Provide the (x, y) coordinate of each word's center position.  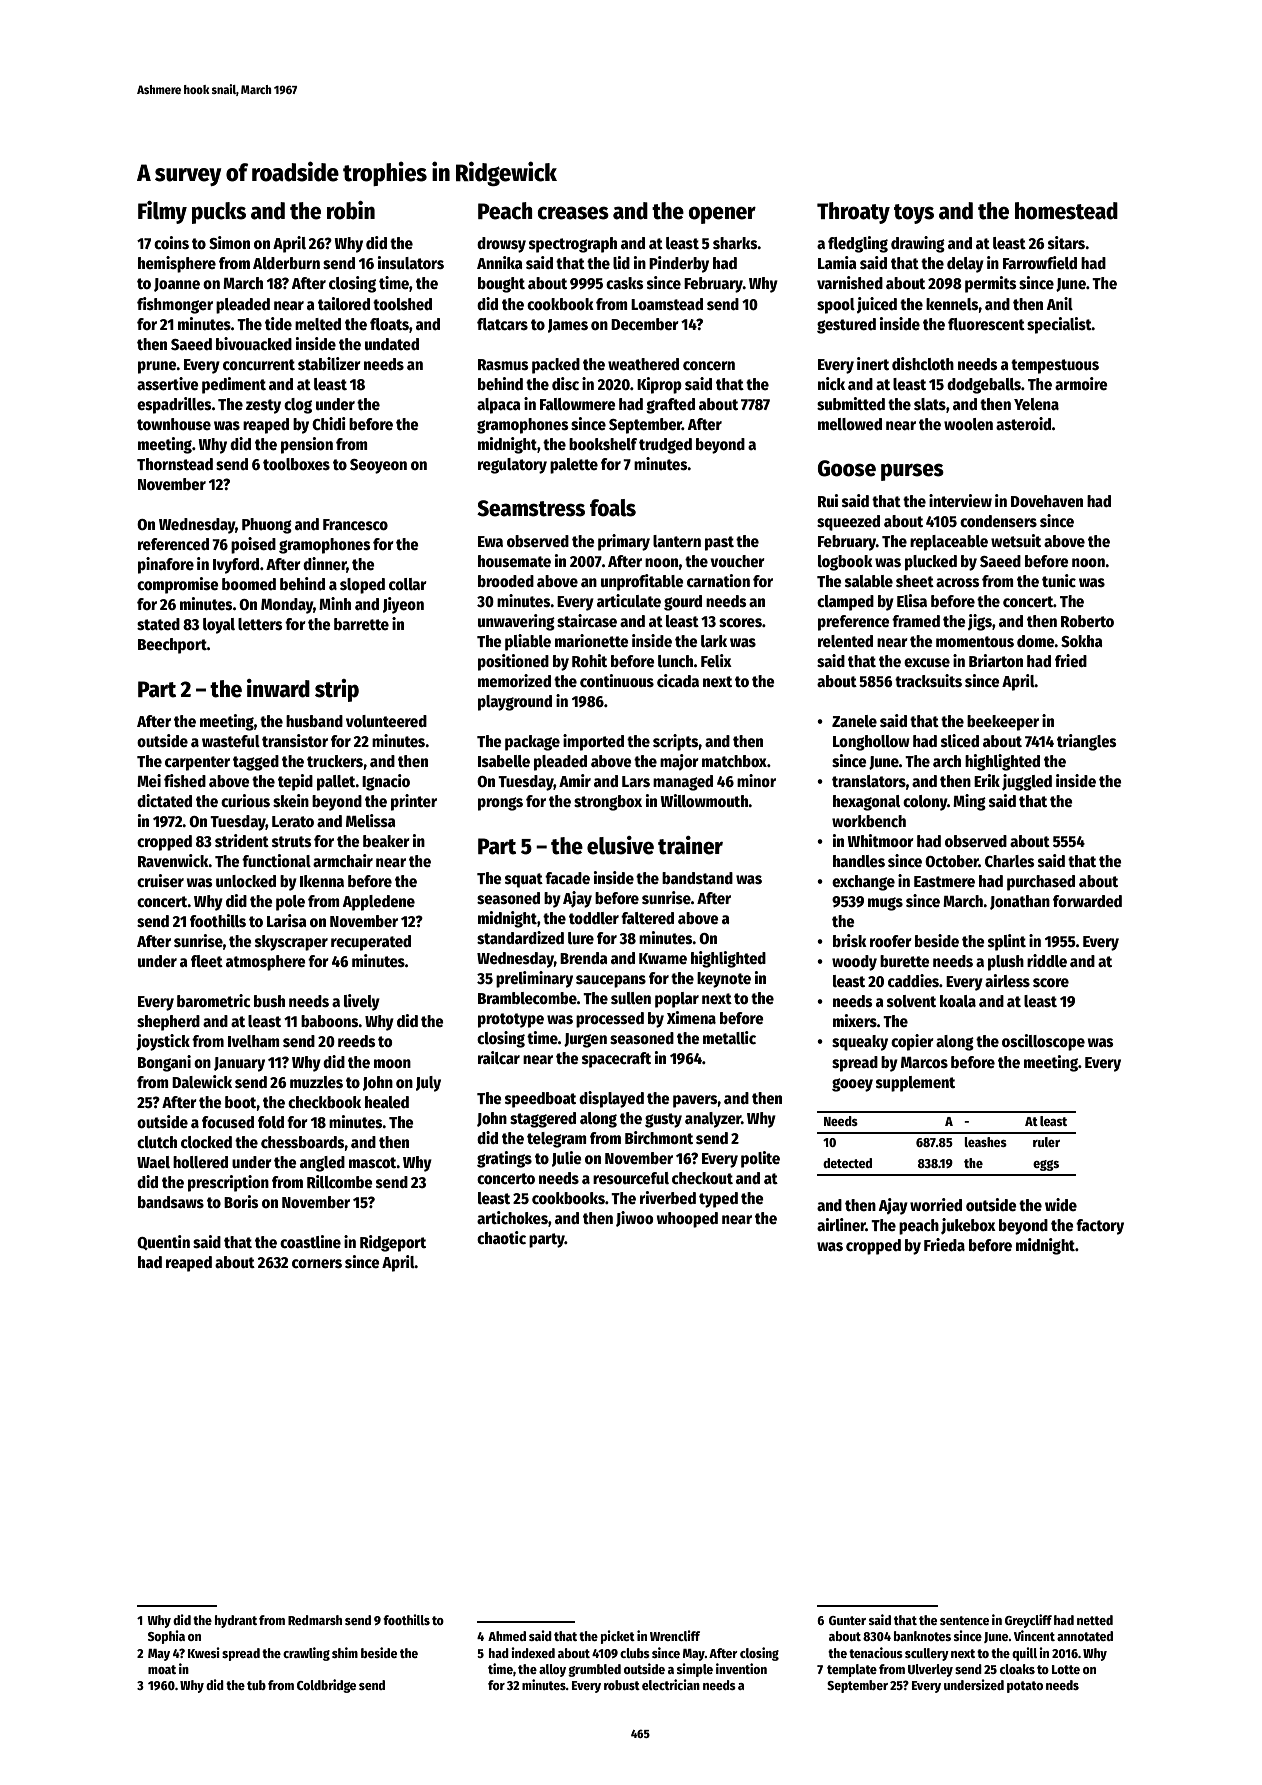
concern (709, 366)
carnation (718, 580)
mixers (855, 1020)
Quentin (163, 1242)
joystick (163, 1042)
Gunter (847, 1620)
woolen (968, 424)
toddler (594, 918)
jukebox (968, 1226)
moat (162, 1669)
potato (1025, 1687)
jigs (980, 622)
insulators (411, 262)
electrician (671, 1684)
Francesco (355, 524)
